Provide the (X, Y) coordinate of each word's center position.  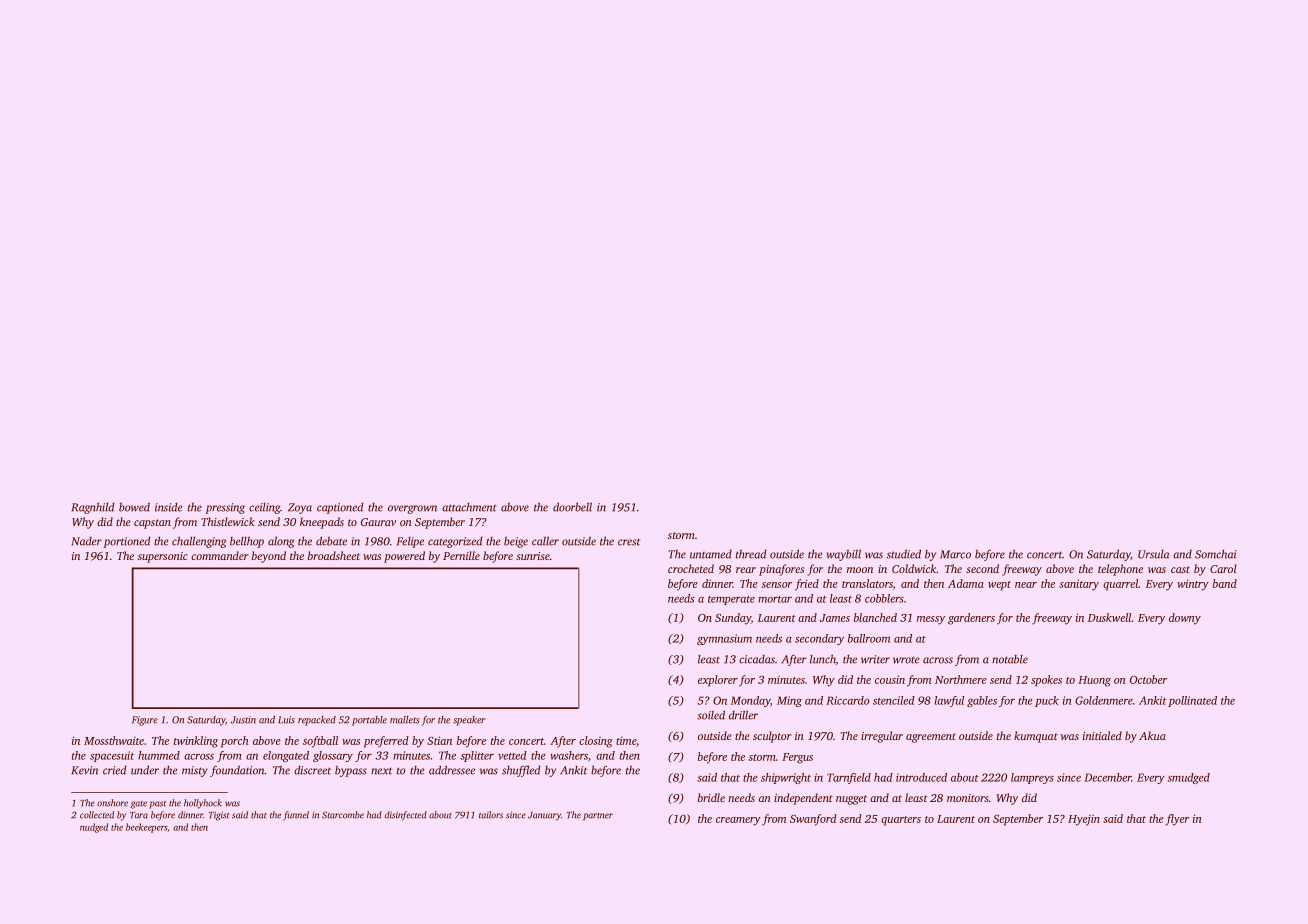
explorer (718, 681)
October (1148, 679)
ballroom (869, 638)
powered (404, 557)
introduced (921, 777)
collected (97, 815)
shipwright (786, 778)
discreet (312, 770)
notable (1010, 659)
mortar (775, 599)
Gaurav (378, 522)
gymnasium (724, 639)
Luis (286, 720)
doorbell (572, 507)
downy (1185, 619)
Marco (955, 554)
